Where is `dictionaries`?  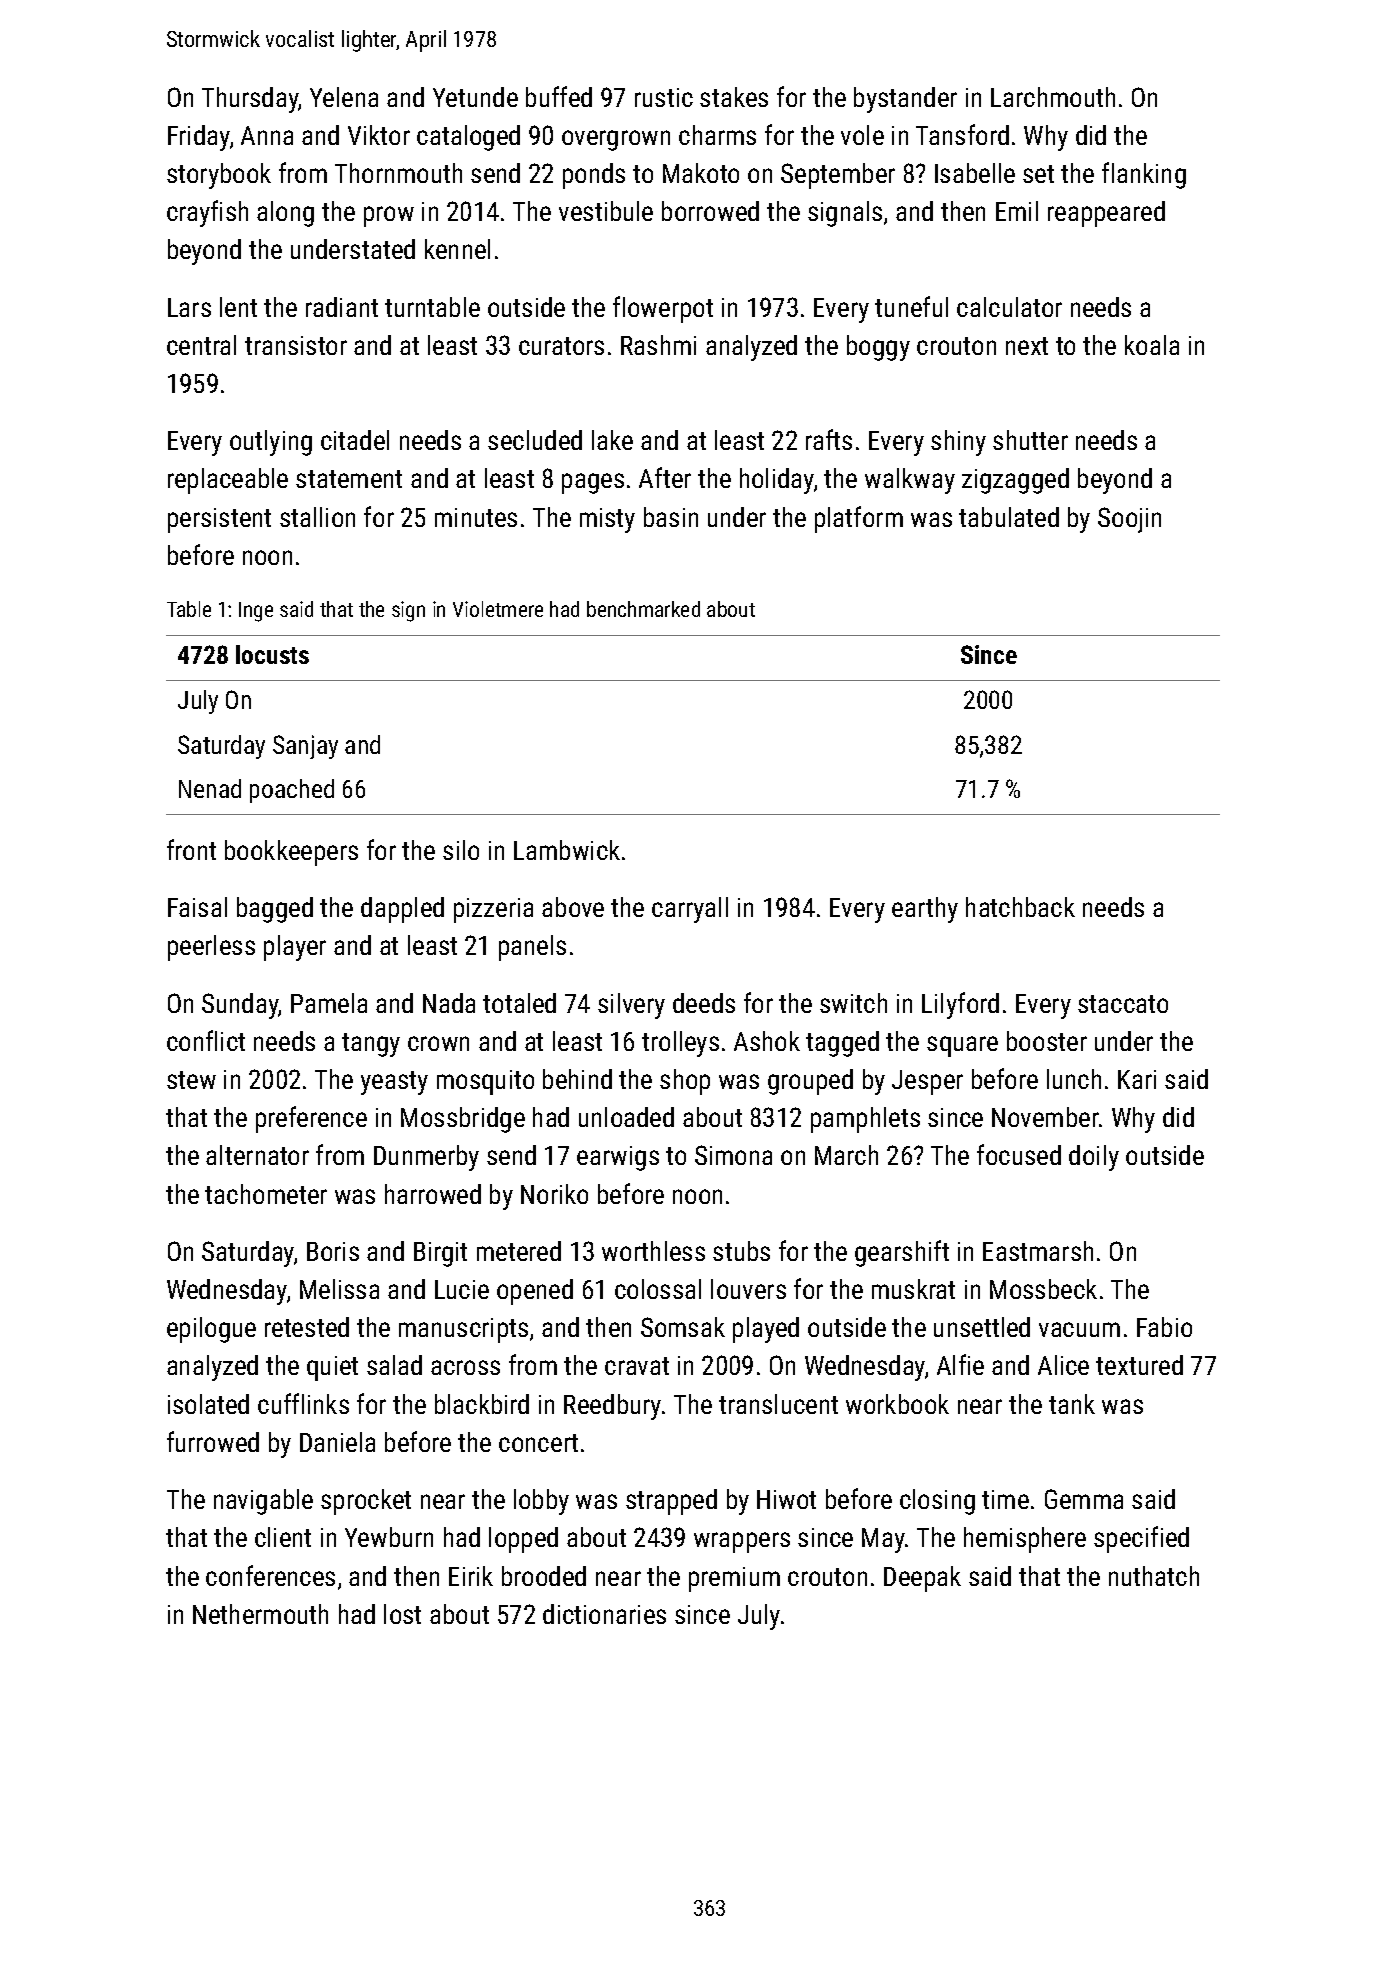 dictionaries is located at coordinates (604, 1614).
